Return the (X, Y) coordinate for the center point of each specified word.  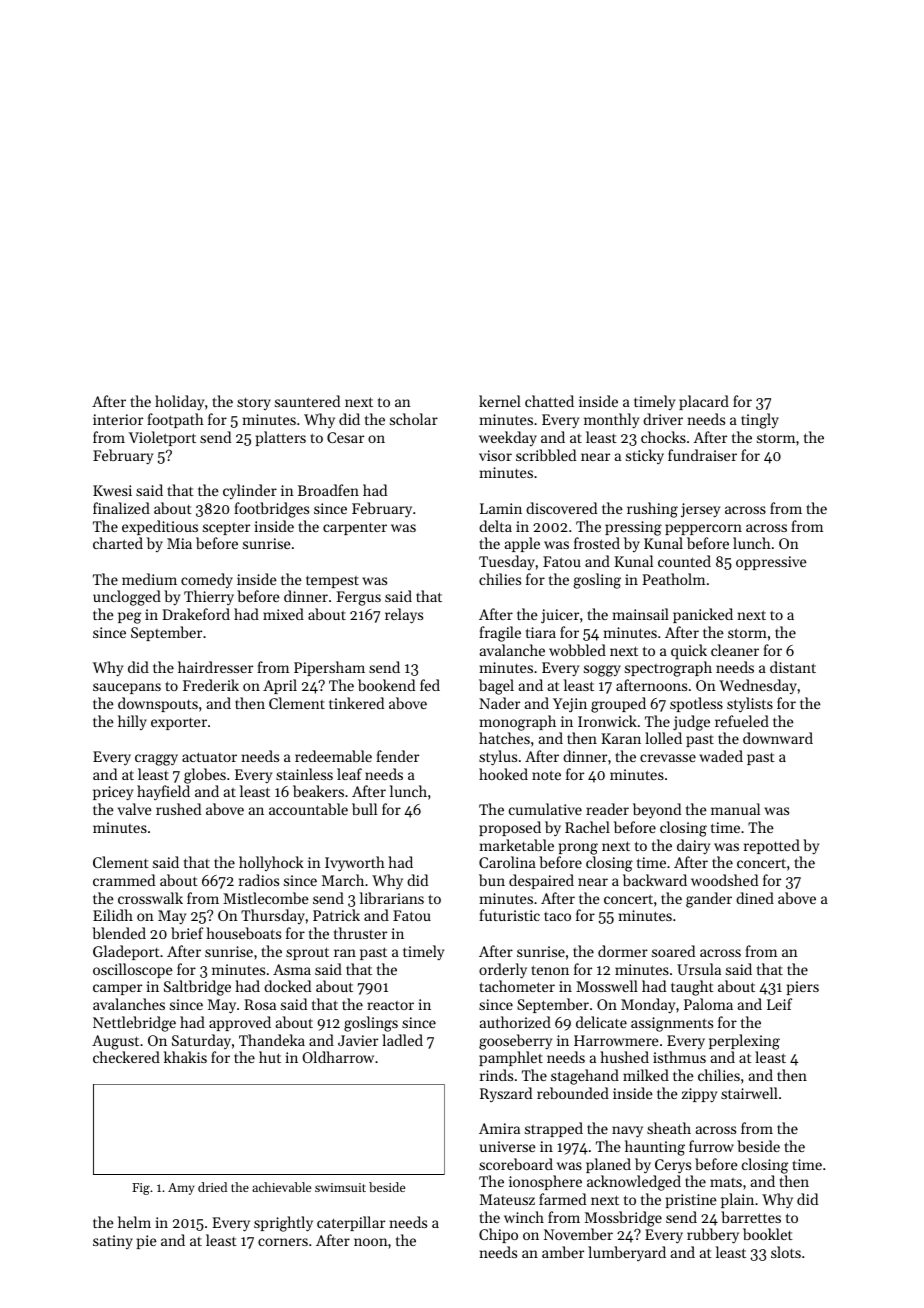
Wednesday (758, 686)
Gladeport (126, 952)
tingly (760, 421)
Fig (141, 1189)
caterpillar (351, 1223)
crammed (124, 880)
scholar (414, 419)
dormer (623, 951)
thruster (360, 933)
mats (726, 1182)
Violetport (162, 438)
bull (364, 809)
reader (607, 809)
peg (129, 618)
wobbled (577, 650)
